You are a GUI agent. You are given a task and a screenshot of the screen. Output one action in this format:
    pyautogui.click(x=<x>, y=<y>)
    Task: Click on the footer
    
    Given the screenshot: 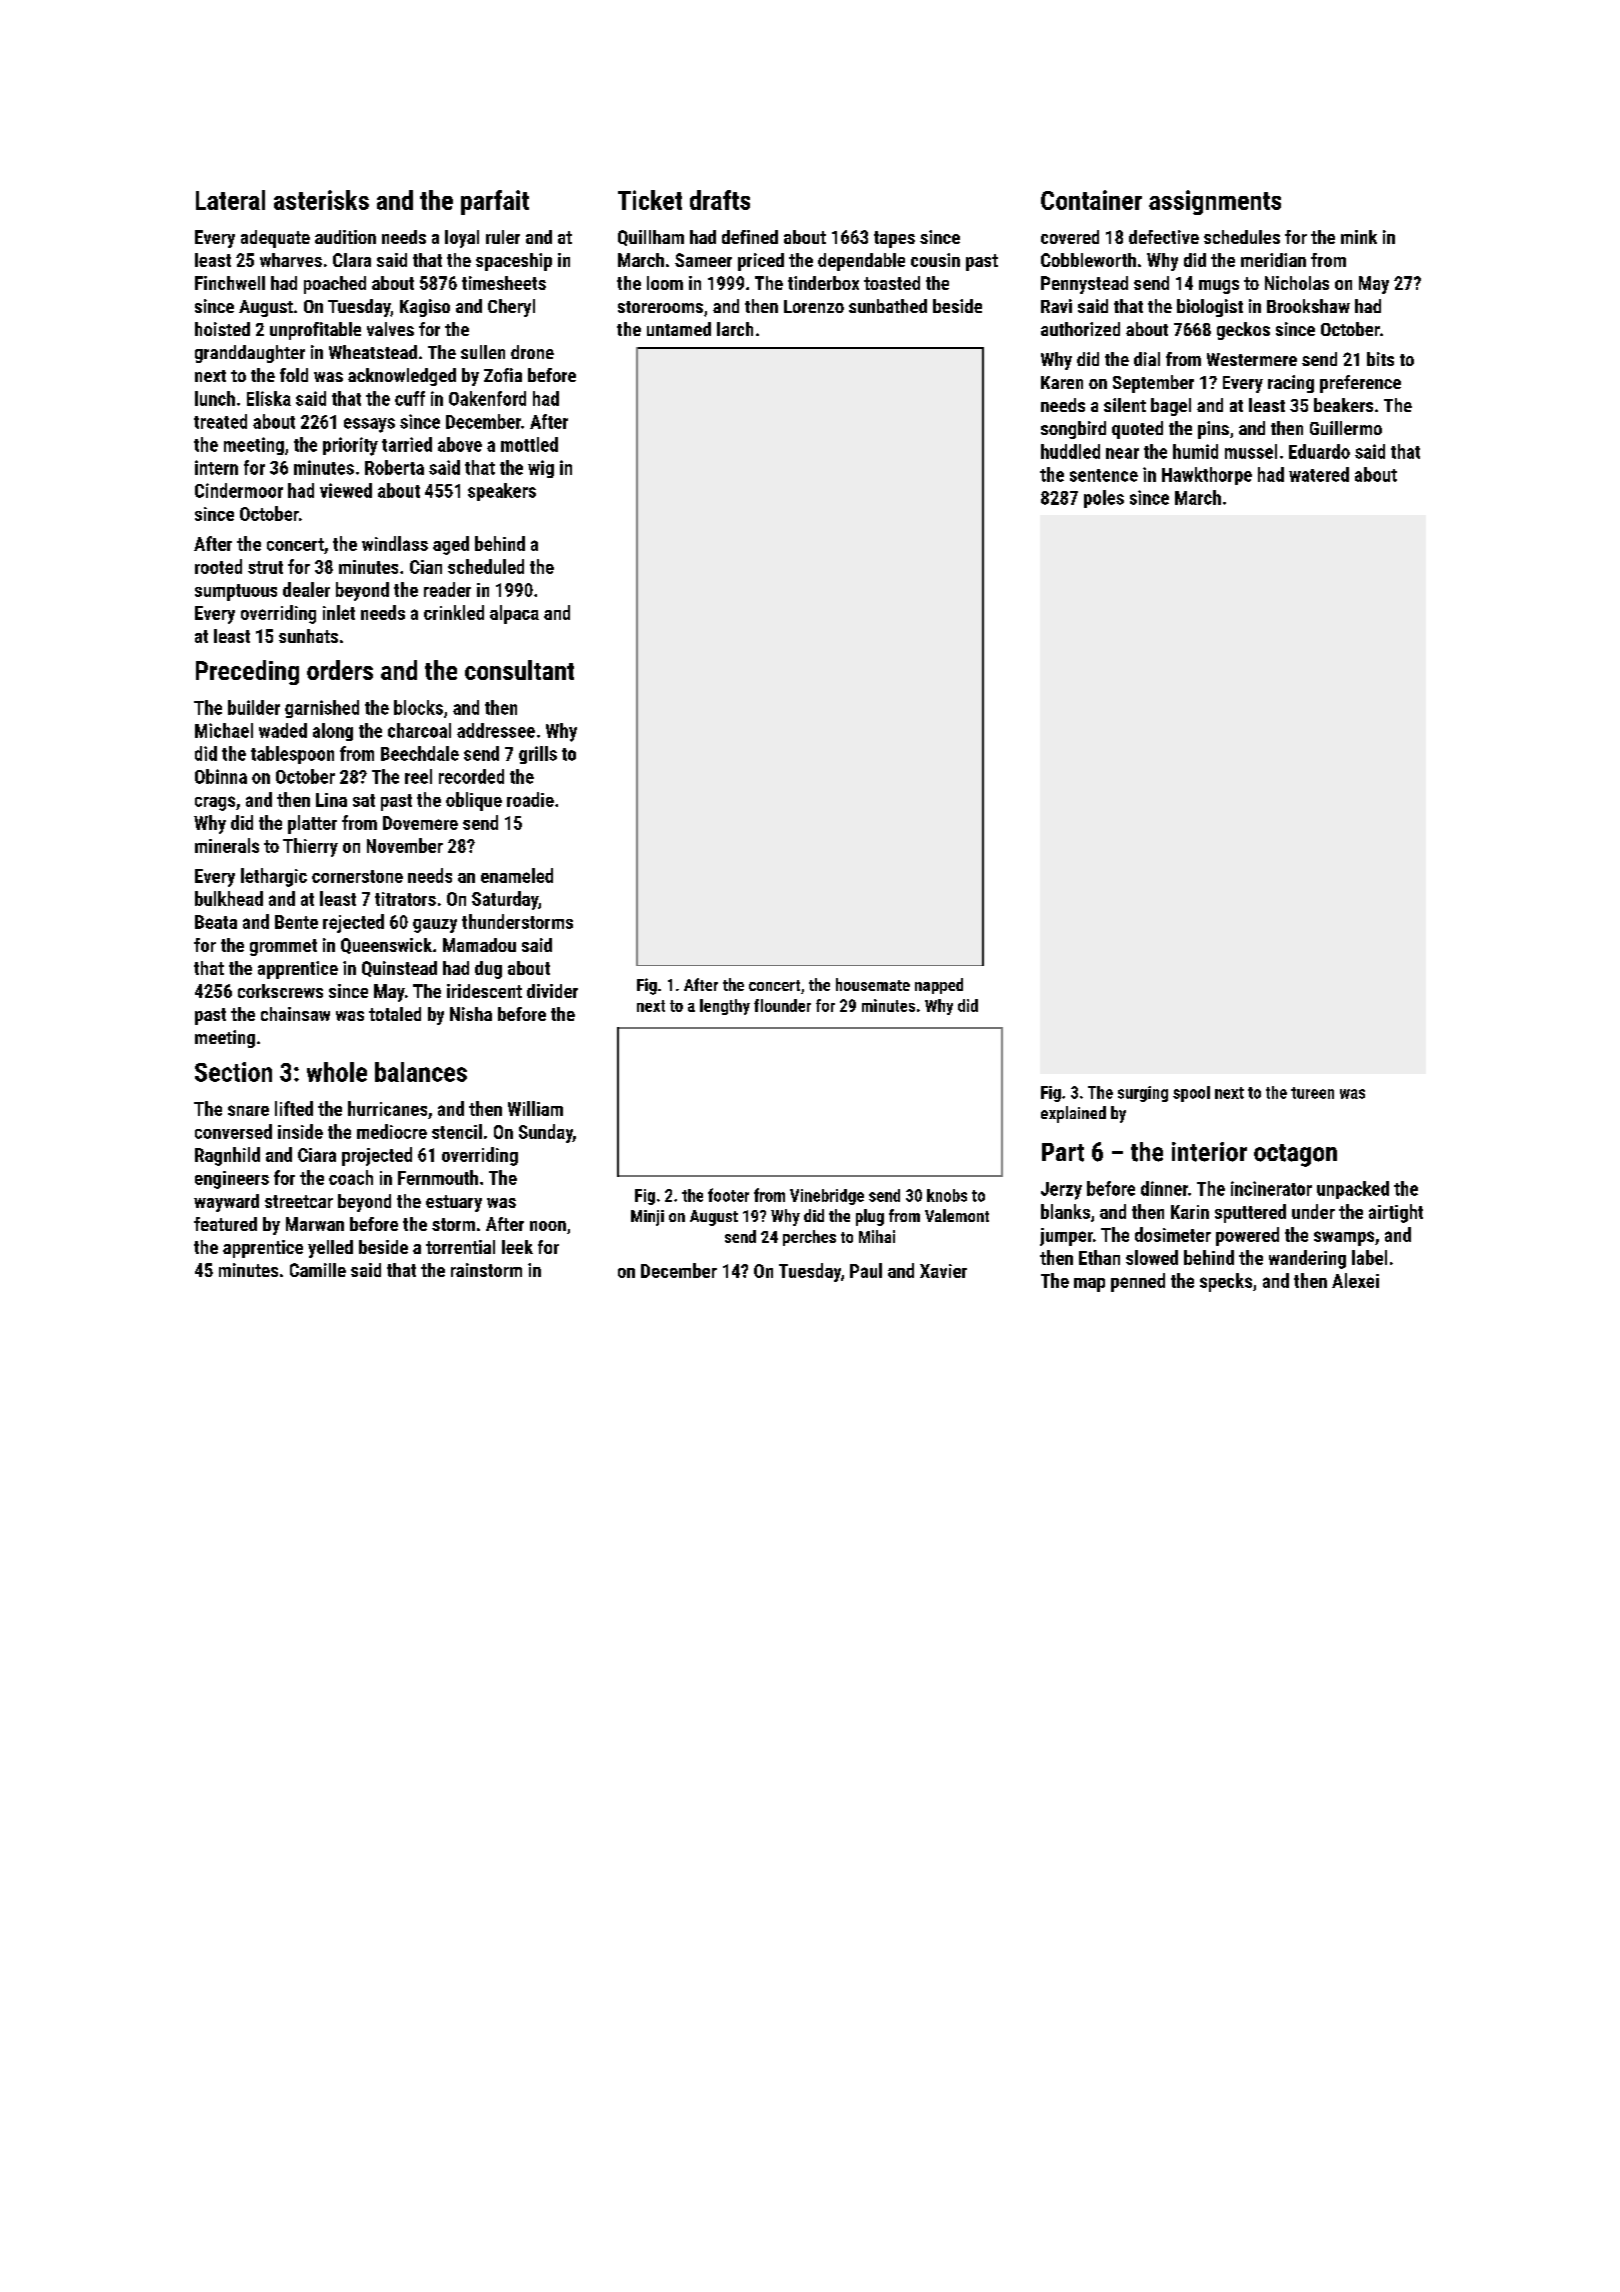 What is the action you would take?
    pyautogui.click(x=728, y=1195)
